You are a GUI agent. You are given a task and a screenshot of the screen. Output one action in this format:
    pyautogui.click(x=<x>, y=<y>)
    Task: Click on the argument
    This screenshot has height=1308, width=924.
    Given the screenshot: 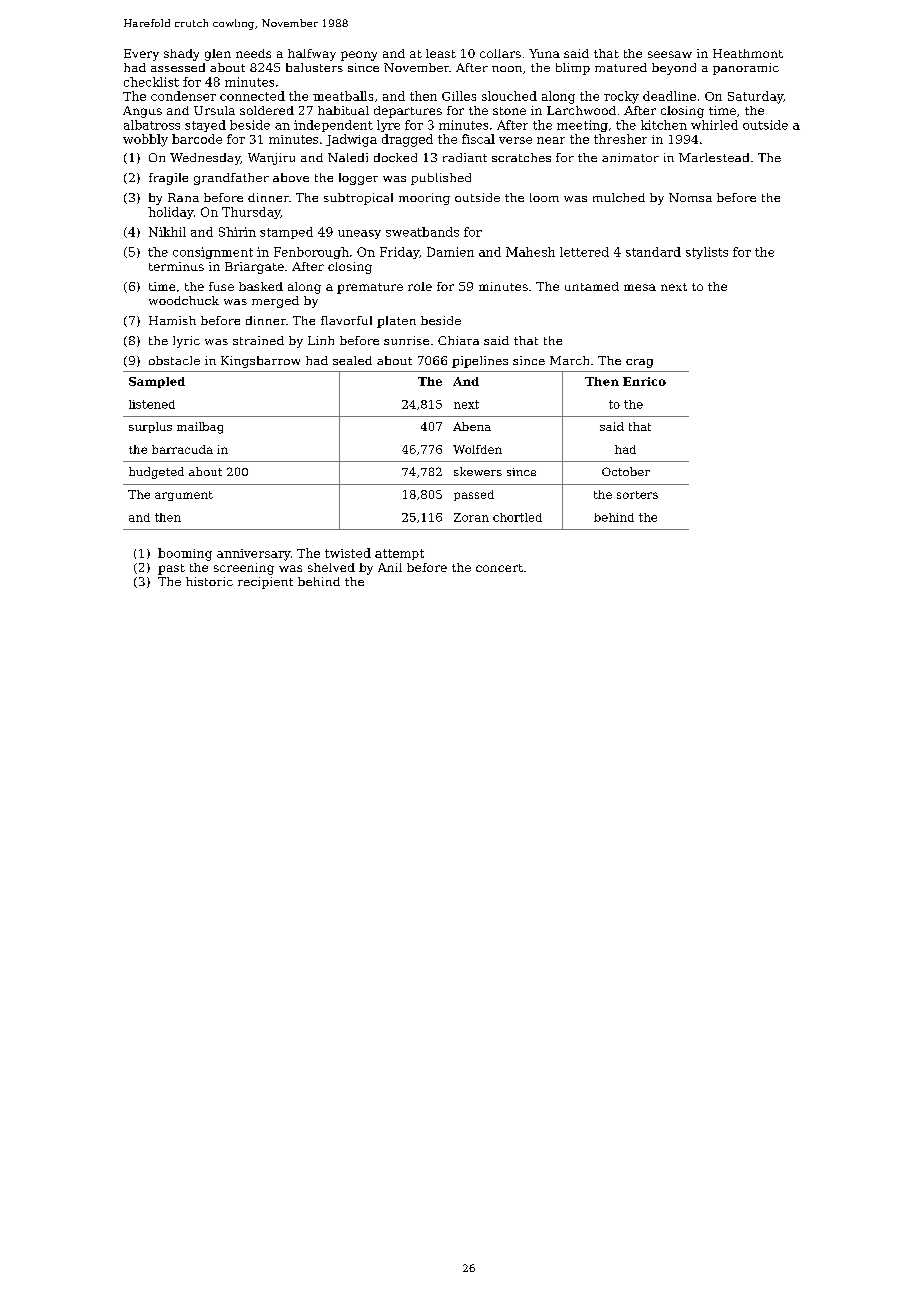 What is the action you would take?
    pyautogui.click(x=184, y=496)
